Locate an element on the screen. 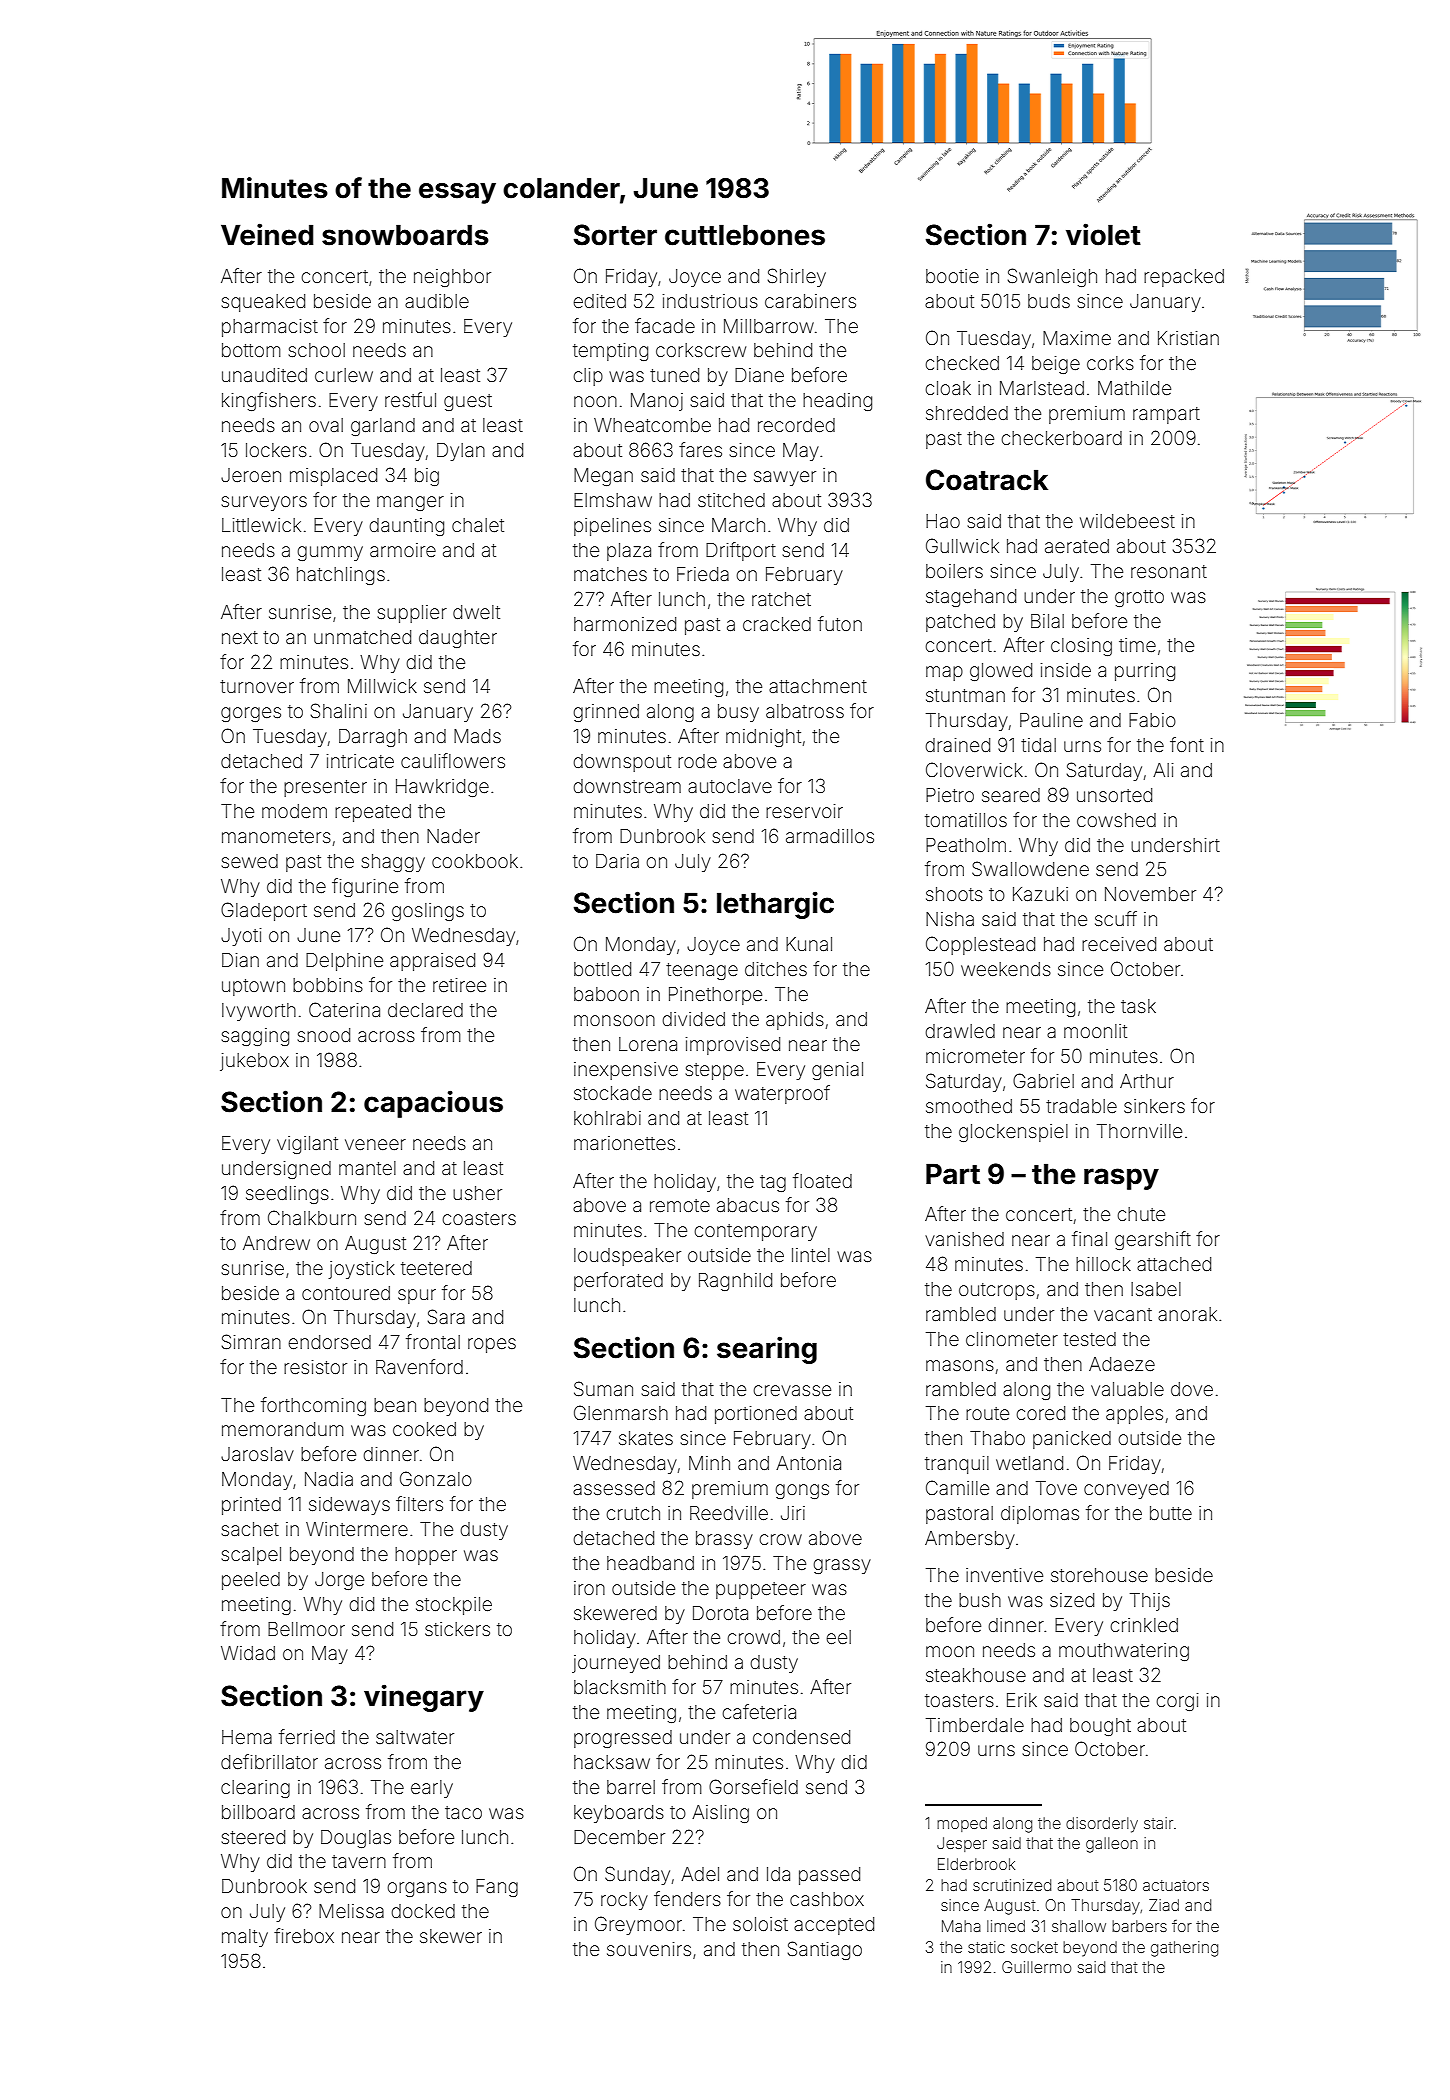  assessed is located at coordinates (614, 1488).
